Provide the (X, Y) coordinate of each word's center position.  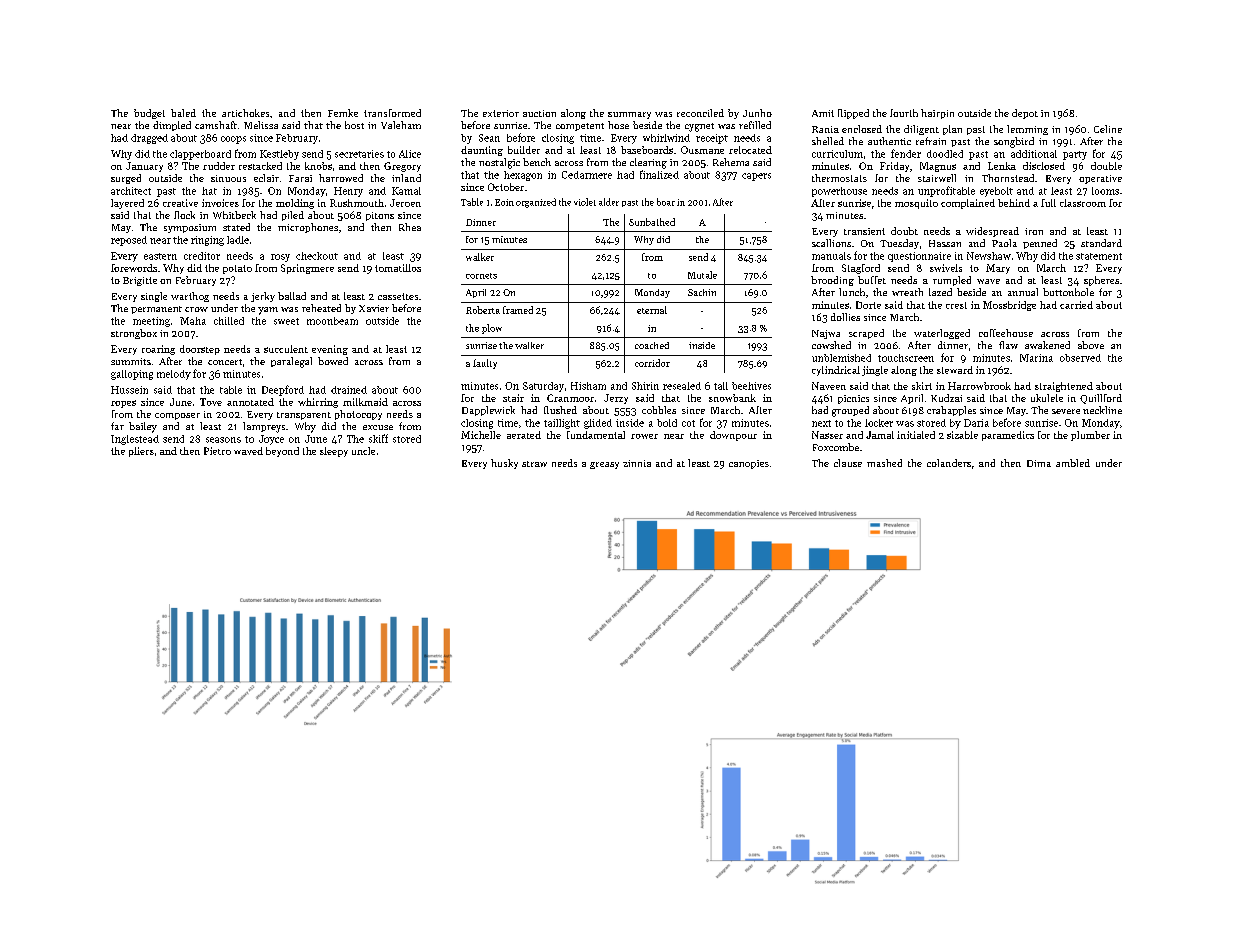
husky (504, 464)
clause (848, 463)
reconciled (700, 113)
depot (1025, 114)
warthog (190, 297)
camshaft (216, 125)
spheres (1101, 281)
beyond (282, 452)
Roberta (483, 310)
